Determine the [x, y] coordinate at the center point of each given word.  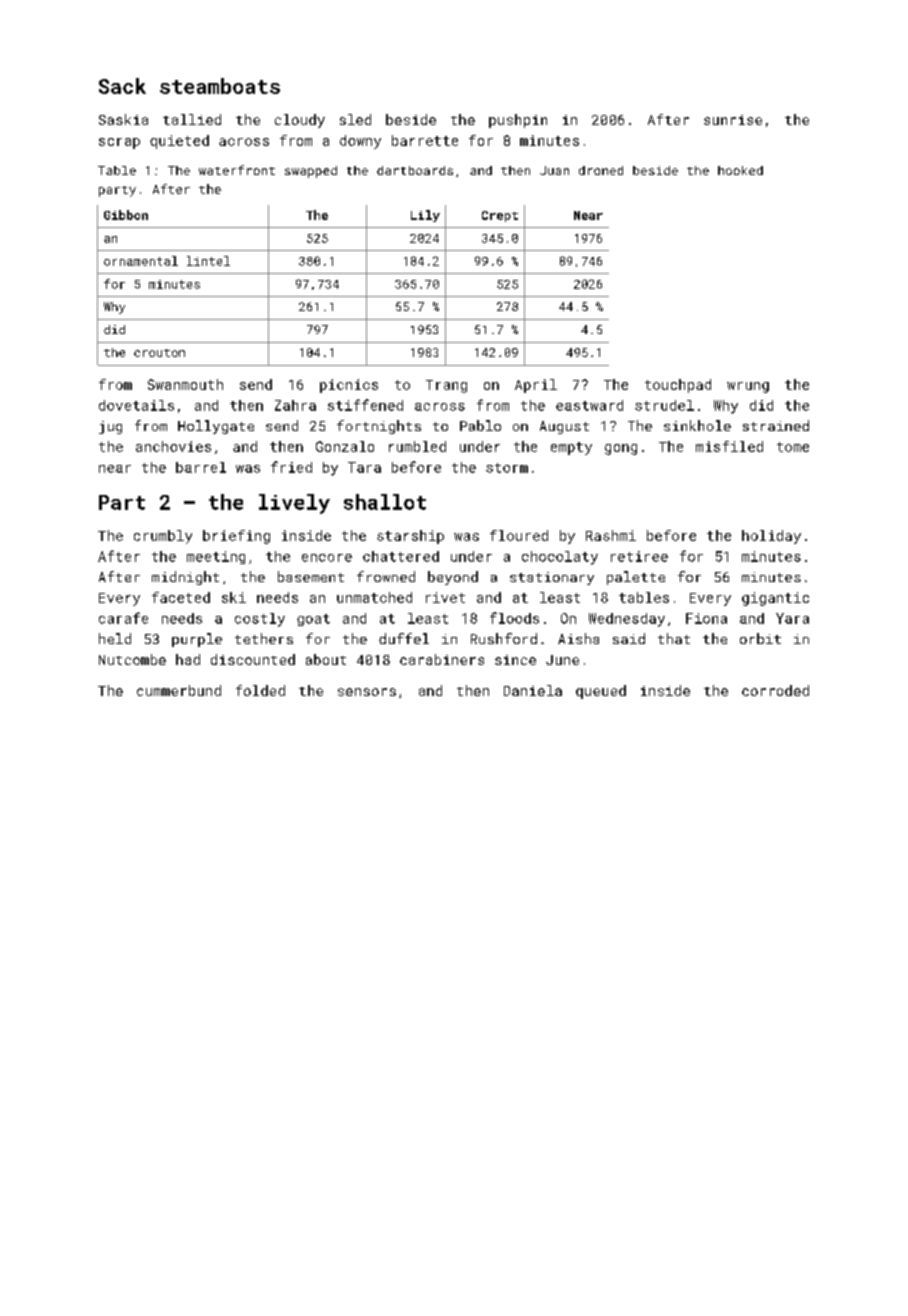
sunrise [733, 120]
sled [355, 119]
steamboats [220, 86]
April [536, 386]
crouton [159, 353]
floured [519, 535]
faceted [181, 597]
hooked [740, 170]
